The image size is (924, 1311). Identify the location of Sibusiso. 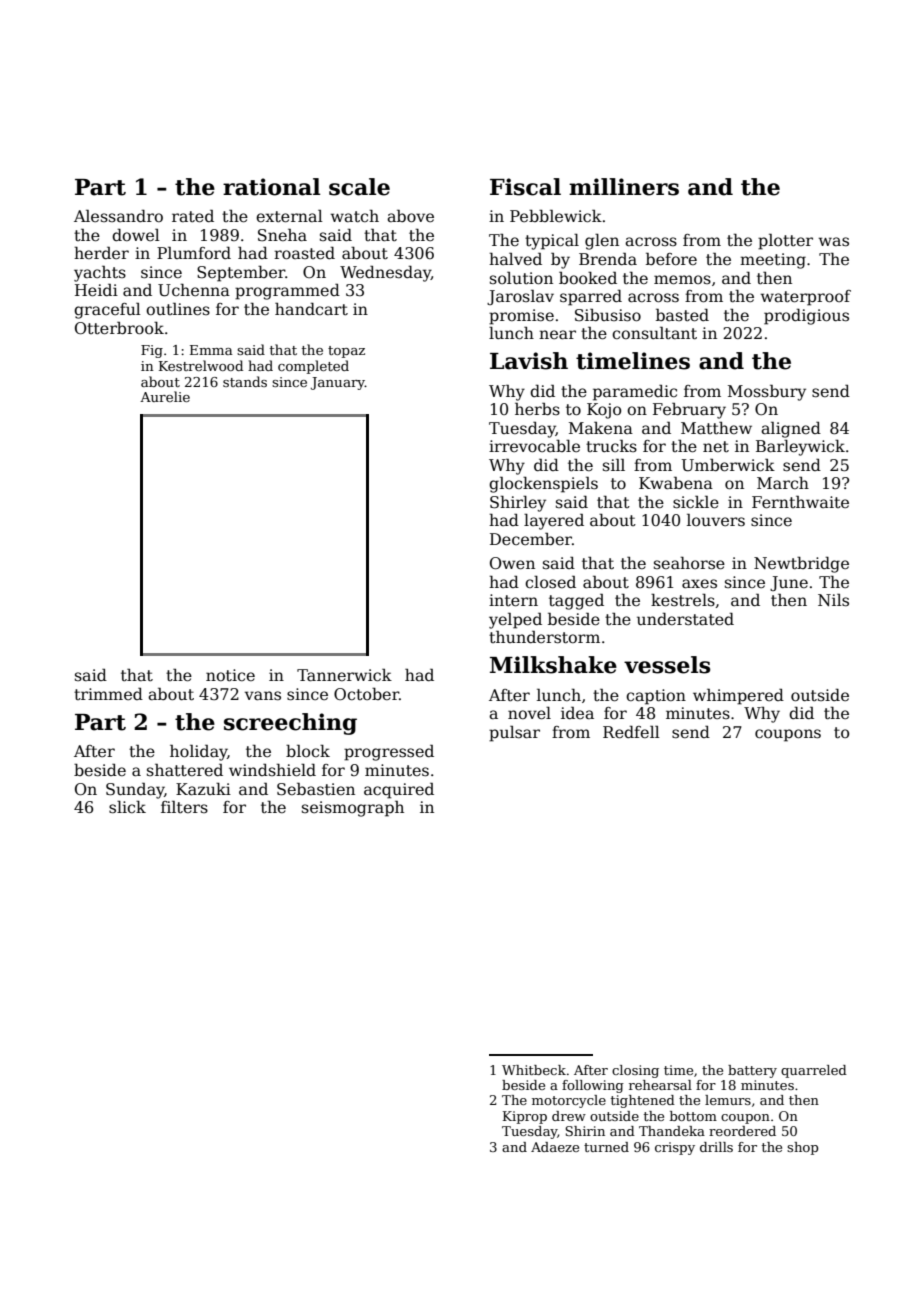
(608, 315).
